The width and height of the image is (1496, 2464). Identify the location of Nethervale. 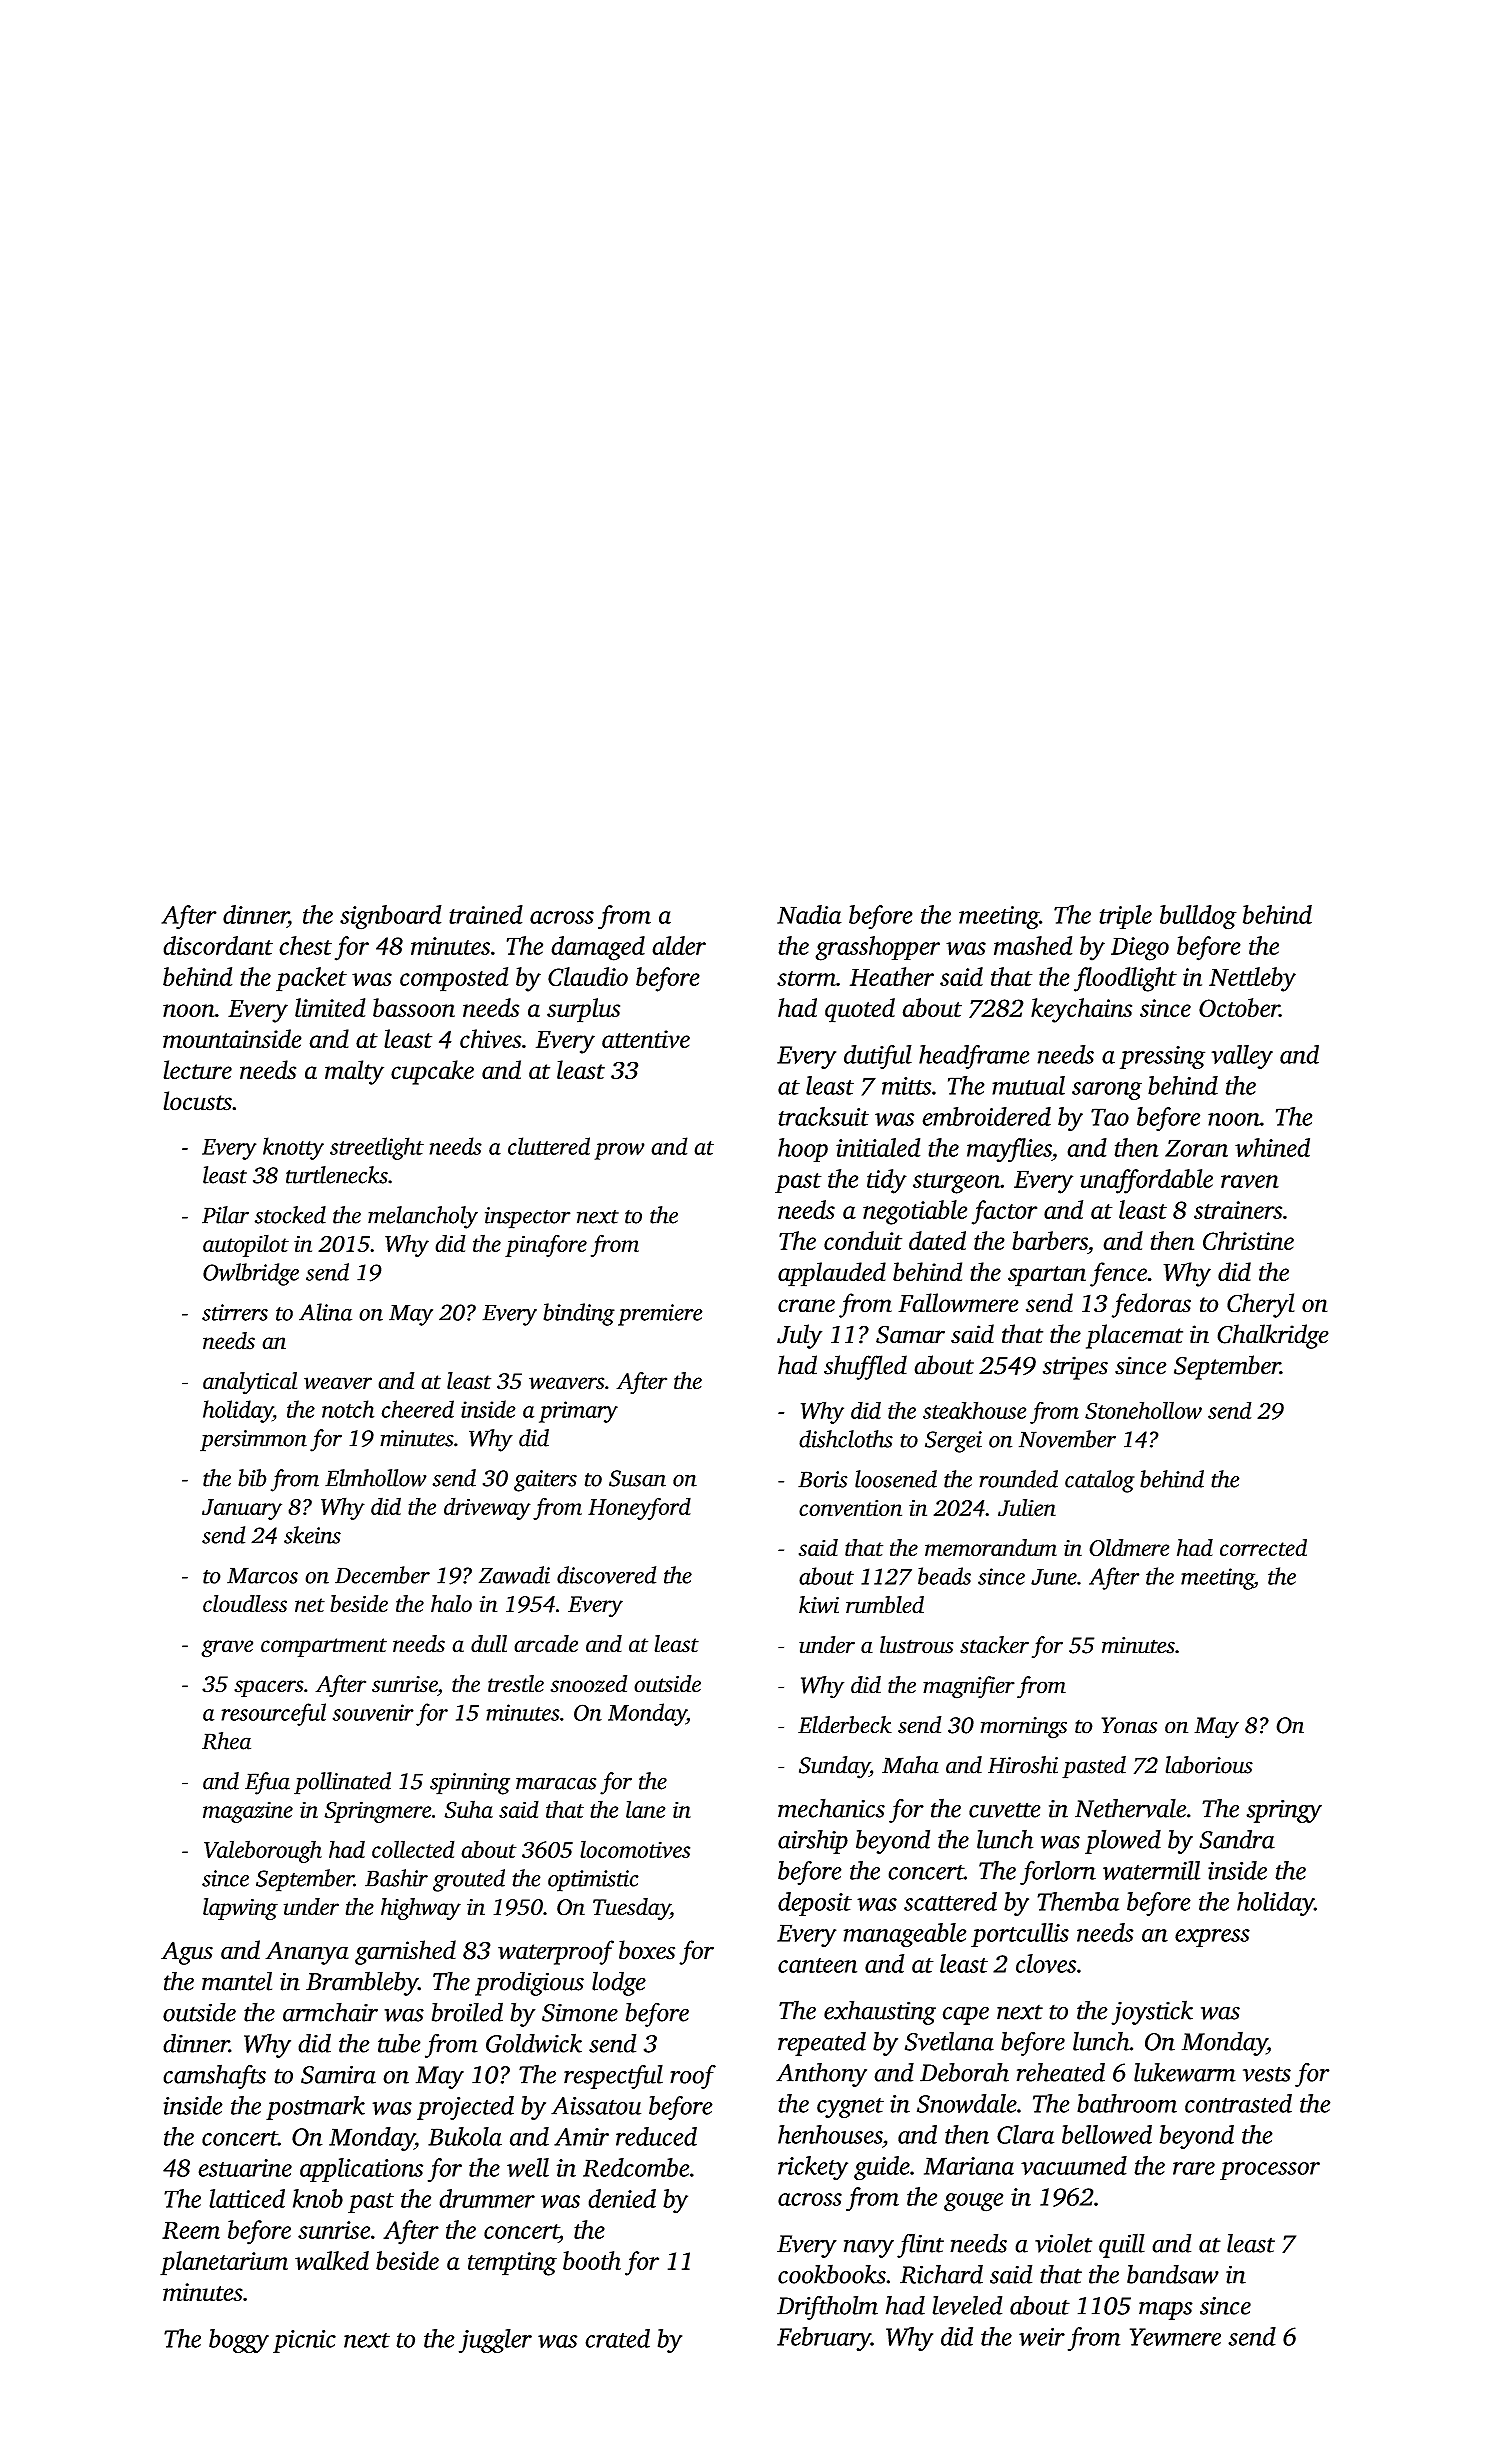
(1130, 1808).
